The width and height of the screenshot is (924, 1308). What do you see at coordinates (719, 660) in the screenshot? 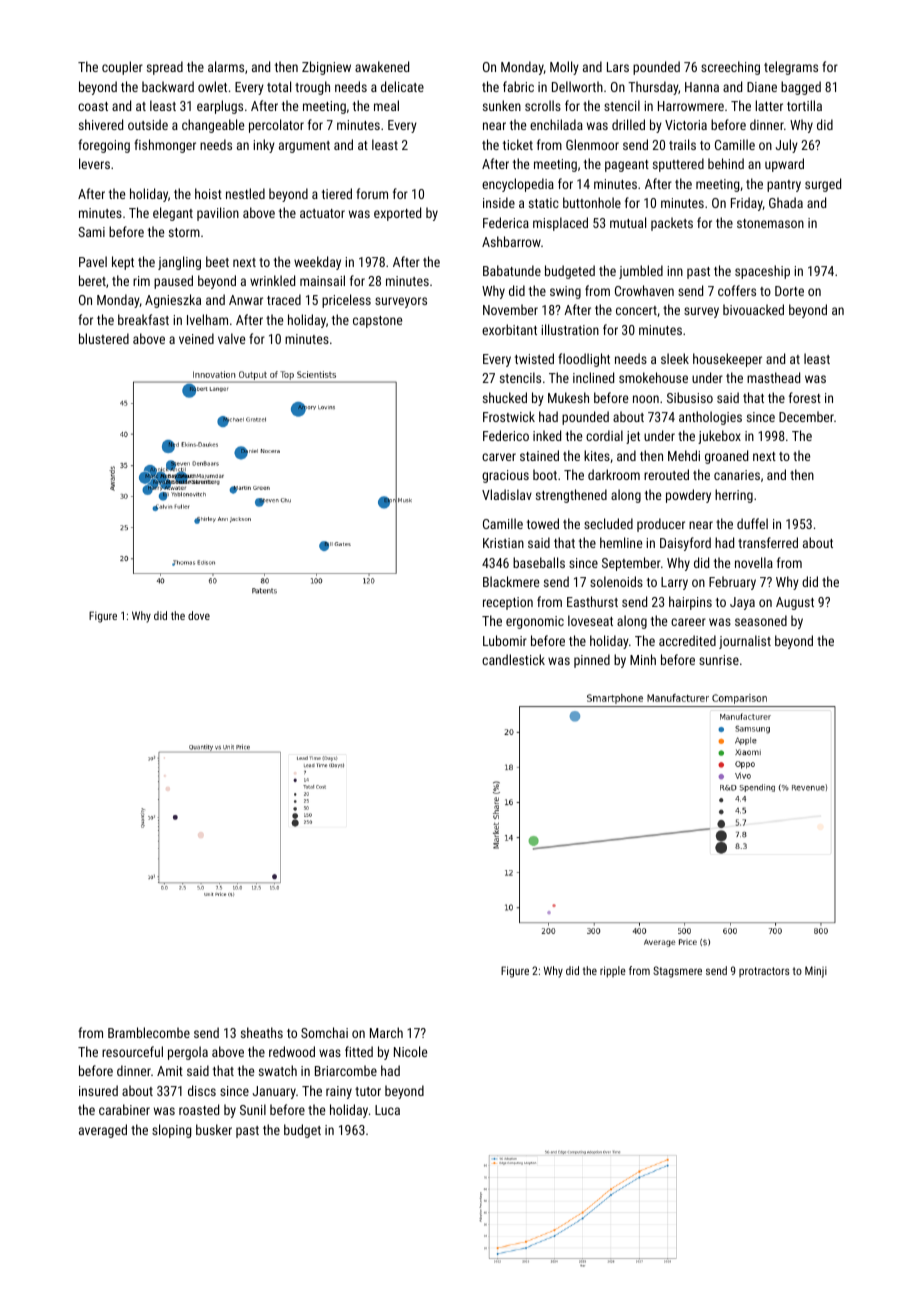
I see `sunrise` at bounding box center [719, 660].
